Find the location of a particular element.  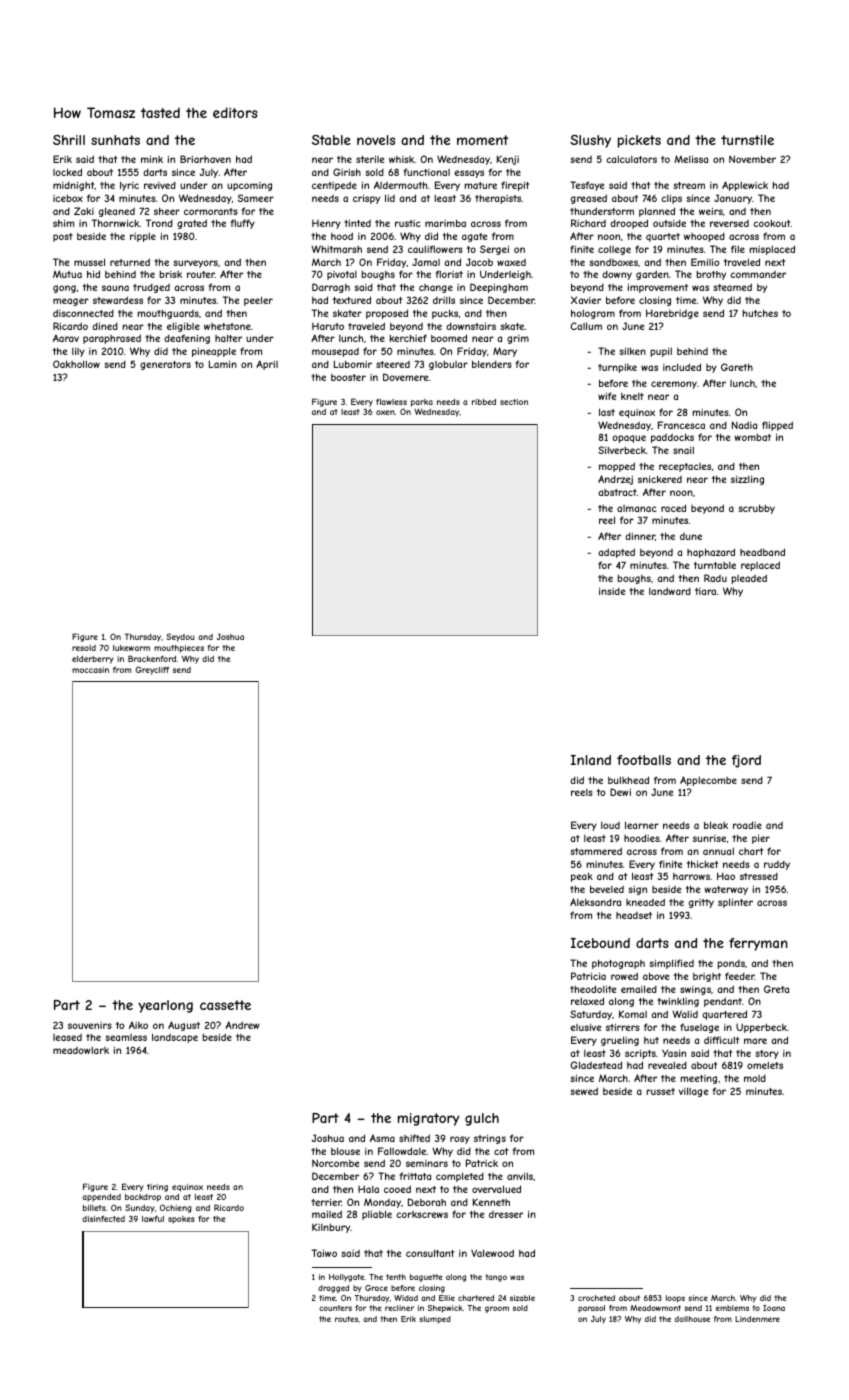

counters is located at coordinates (335, 1308).
